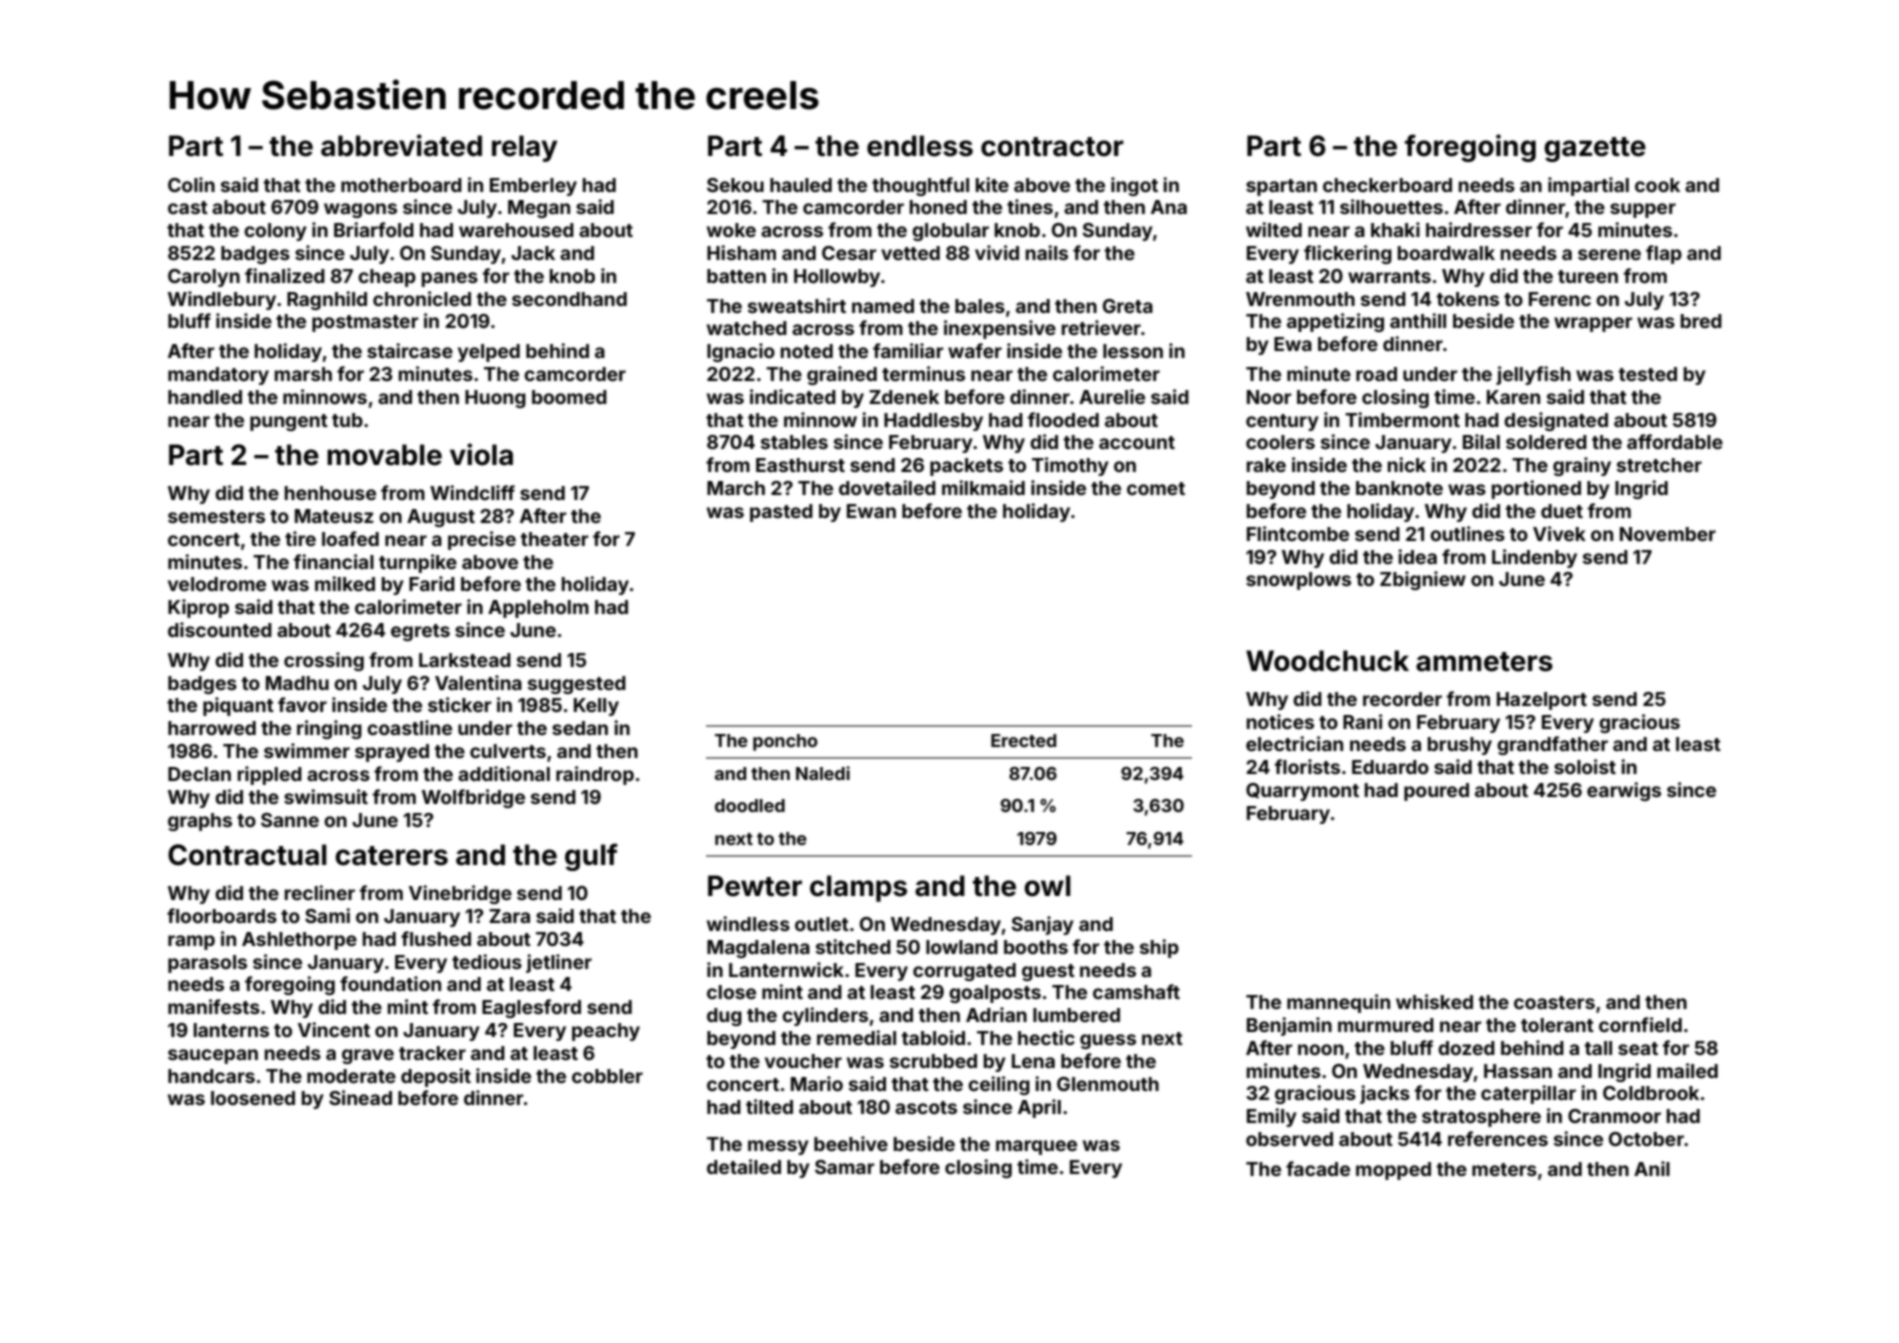  I want to click on abbreviated, so click(401, 145).
